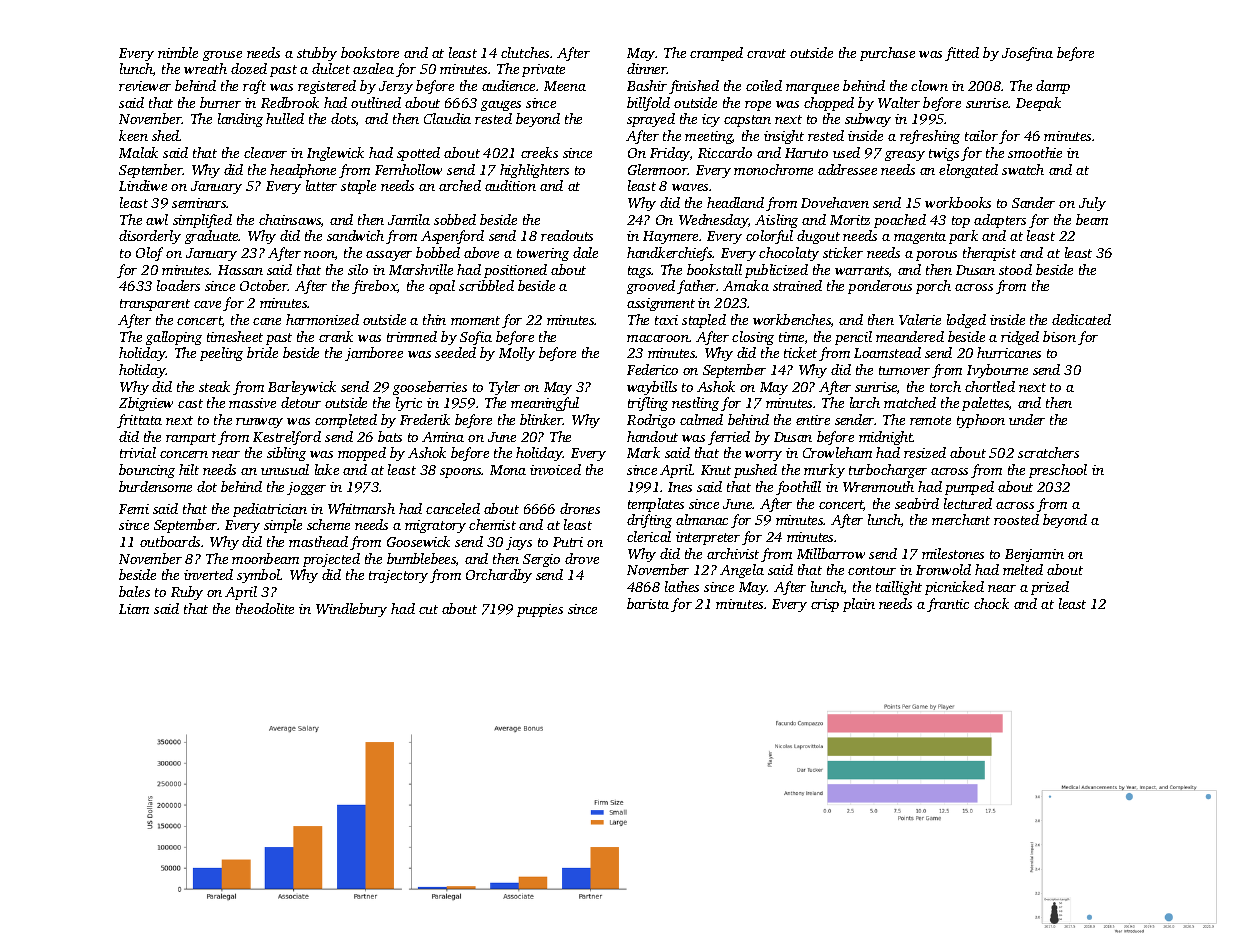 The height and width of the screenshot is (952, 1233). I want to click on private, so click(543, 70).
